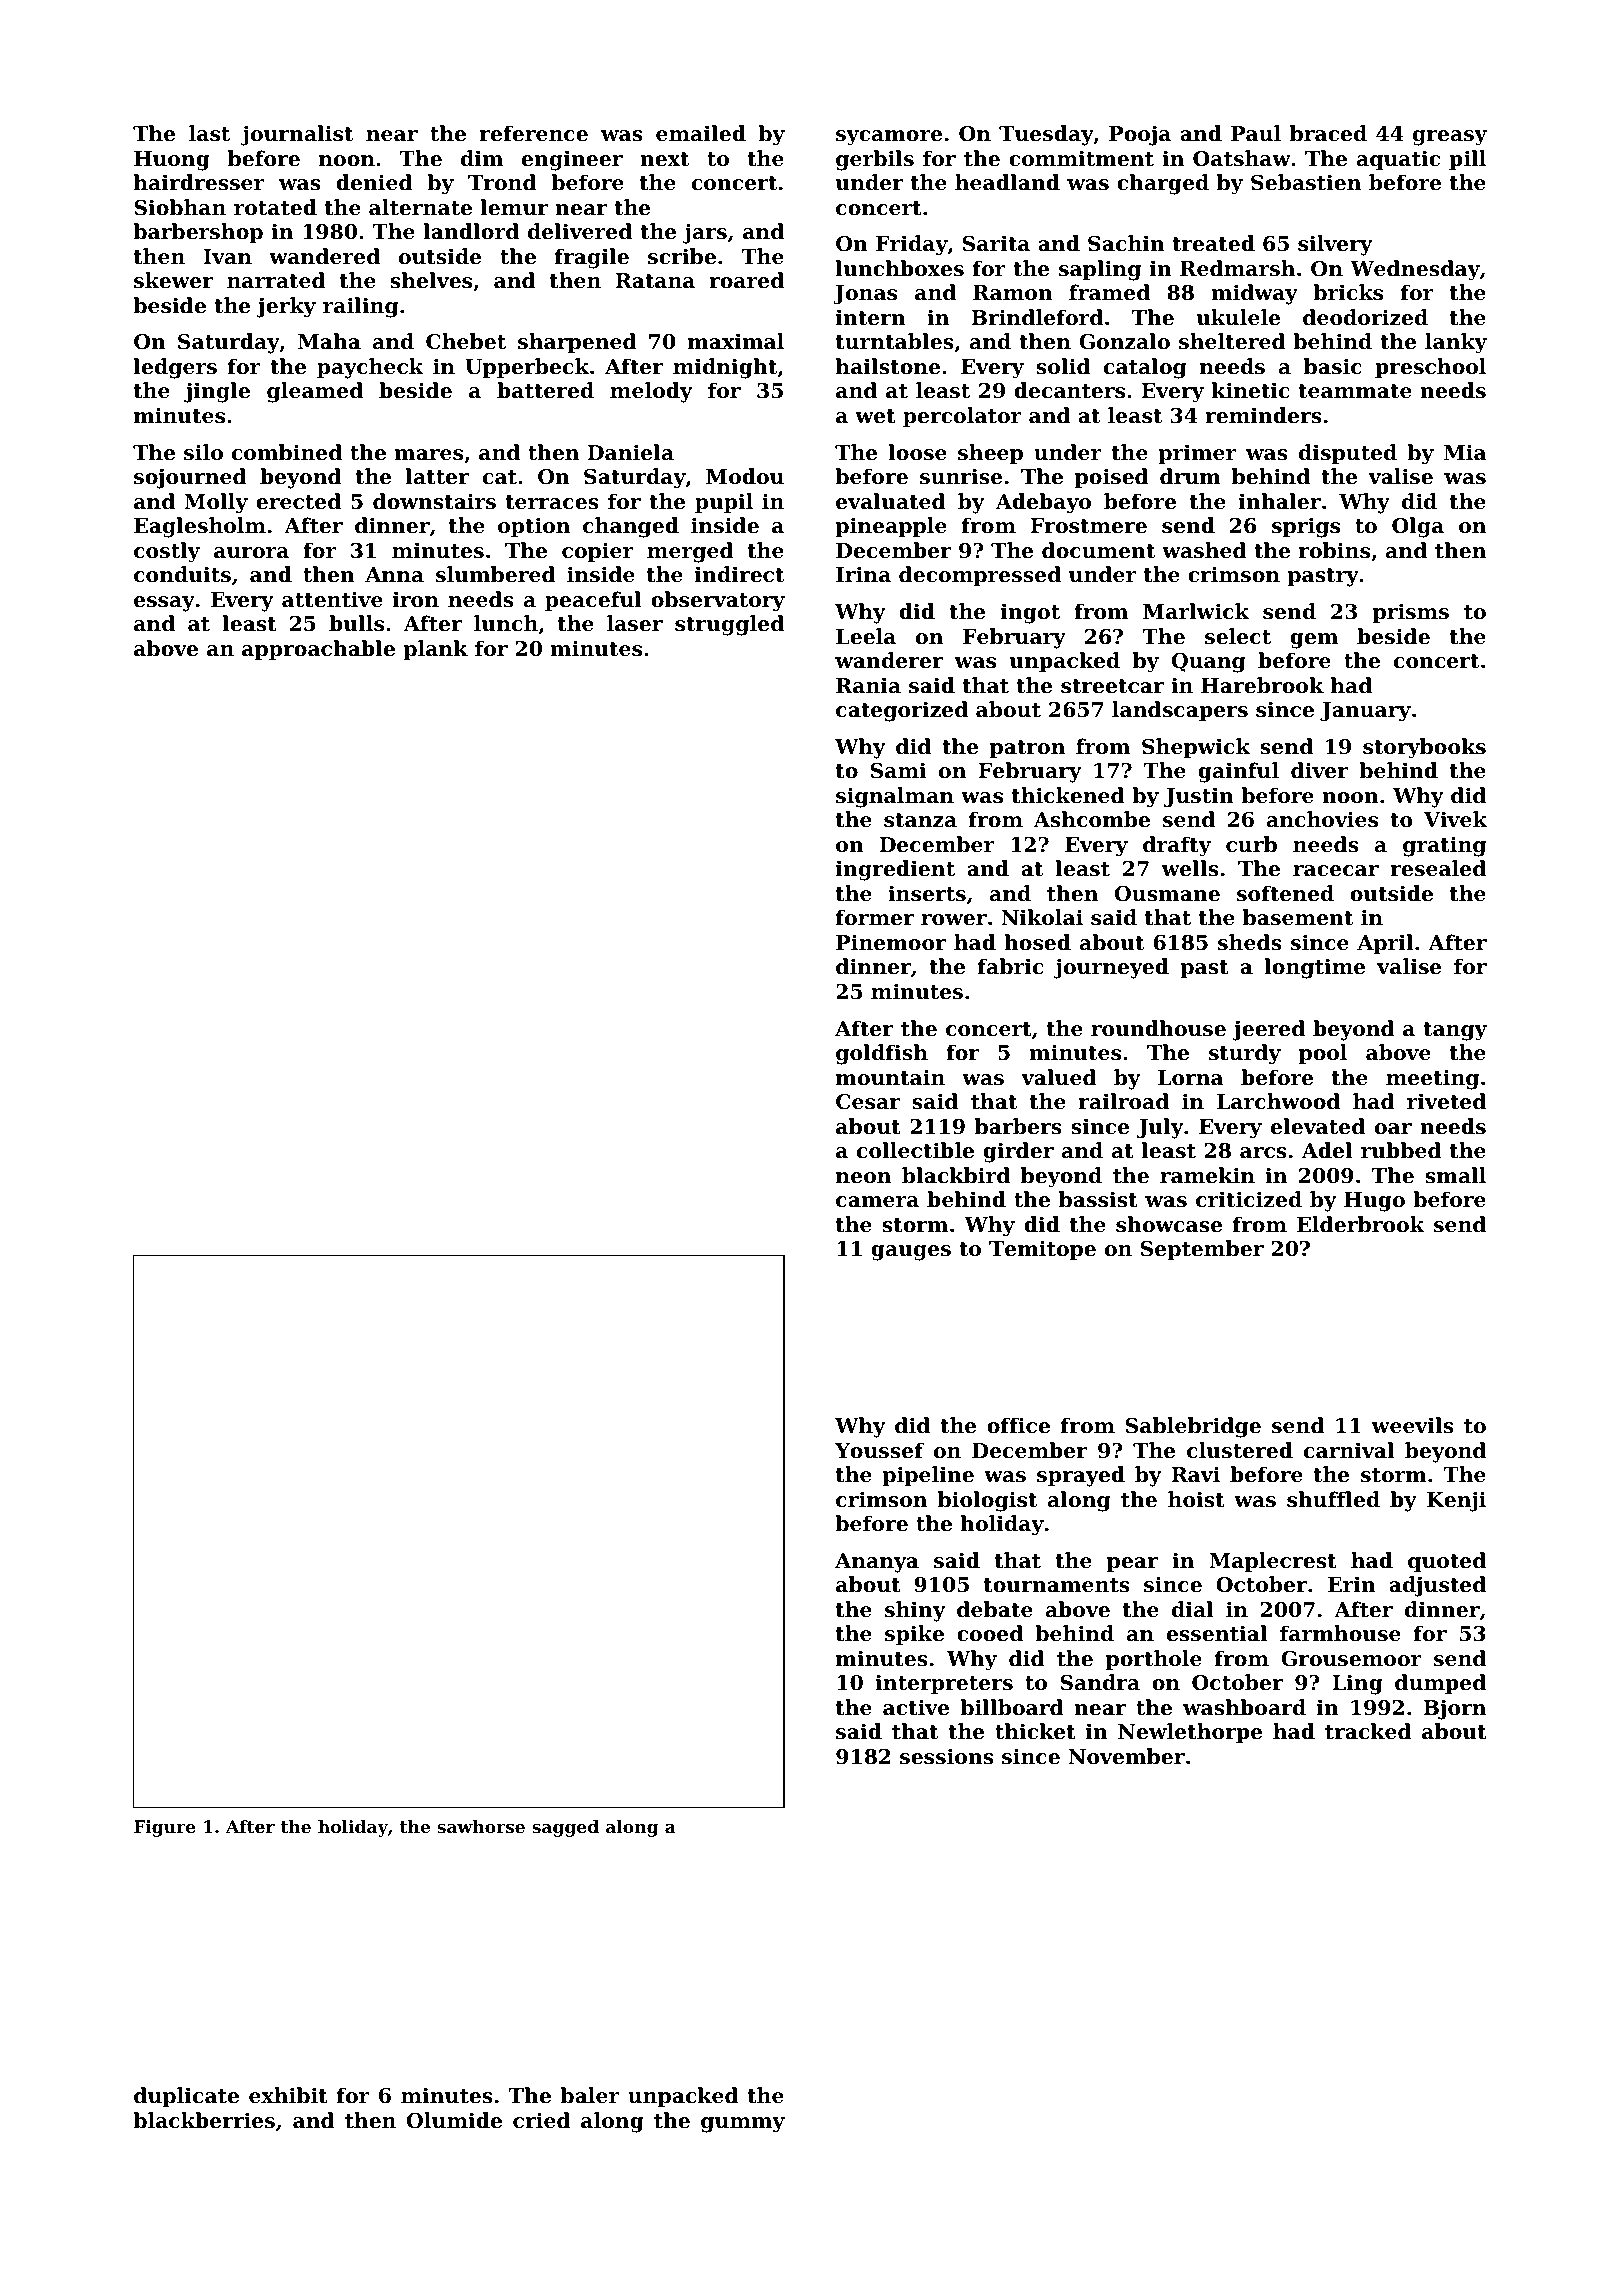  Describe the element at coordinates (165, 1828) in the document. I see `Figure` at that location.
